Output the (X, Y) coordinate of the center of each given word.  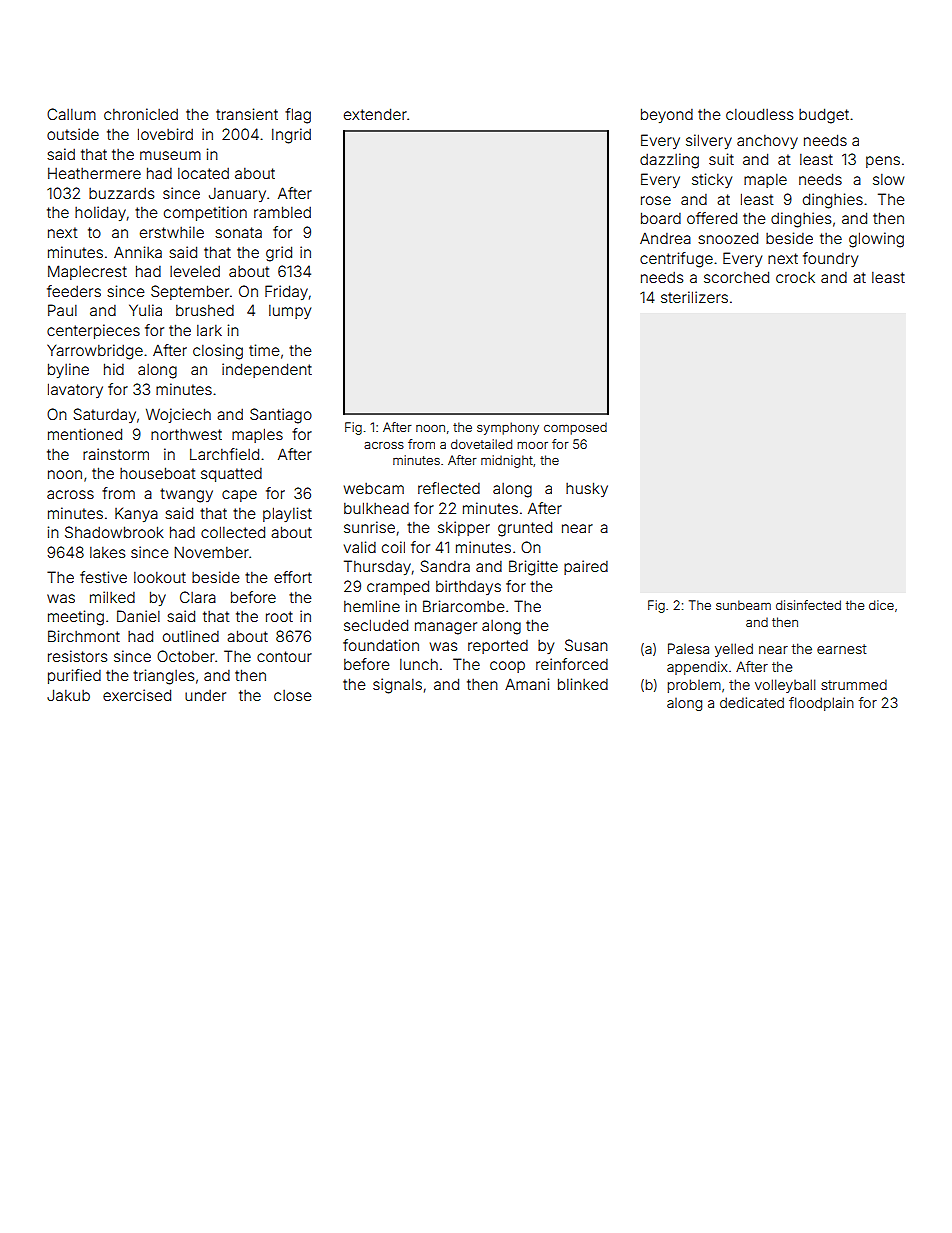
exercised (137, 695)
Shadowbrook (114, 532)
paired (586, 567)
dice (881, 605)
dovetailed (481, 444)
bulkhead (376, 508)
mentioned (85, 434)
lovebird (165, 134)
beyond (667, 115)
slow (888, 179)
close (293, 695)
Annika (138, 252)
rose (656, 200)
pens (883, 162)
